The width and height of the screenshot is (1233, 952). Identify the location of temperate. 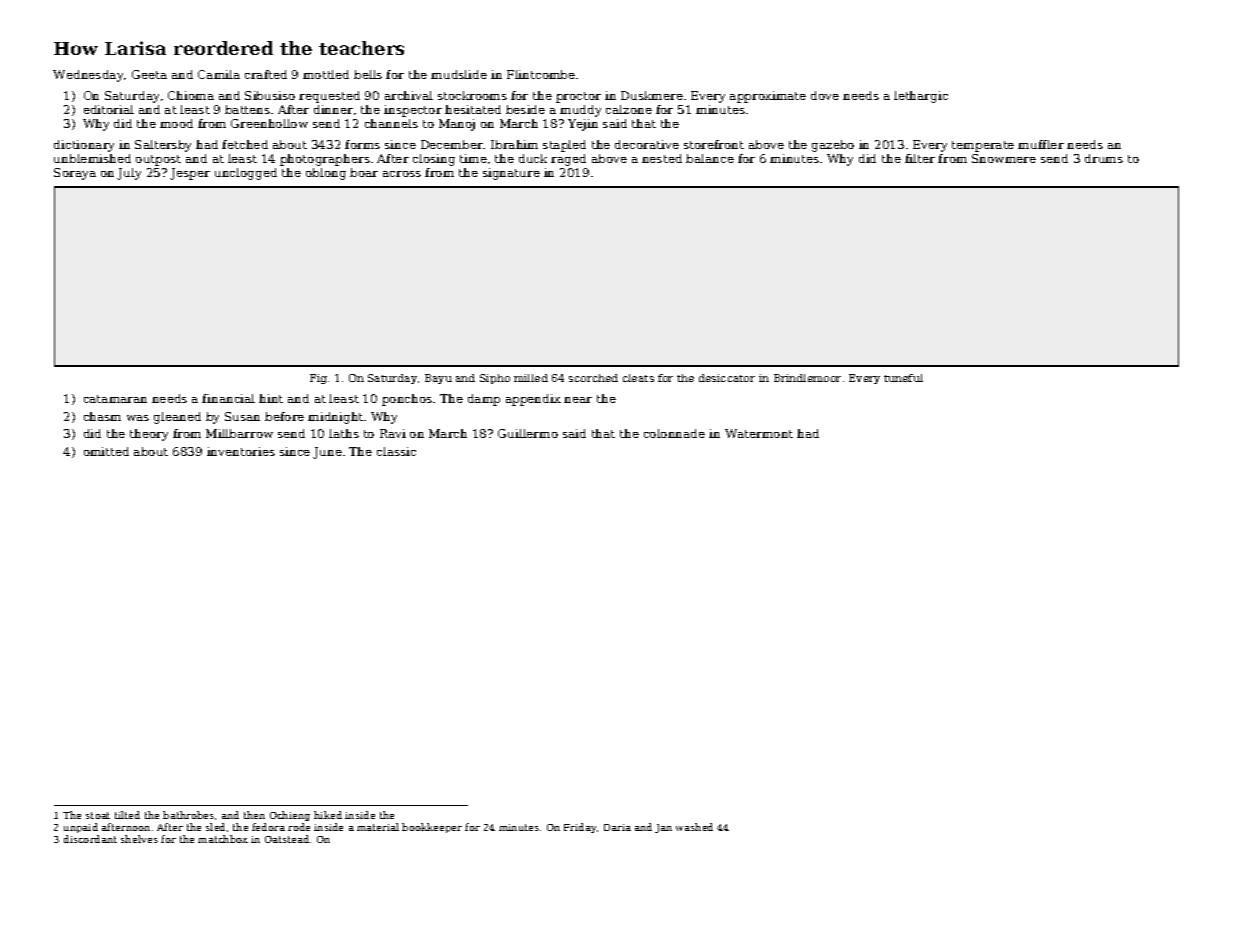
(983, 146).
